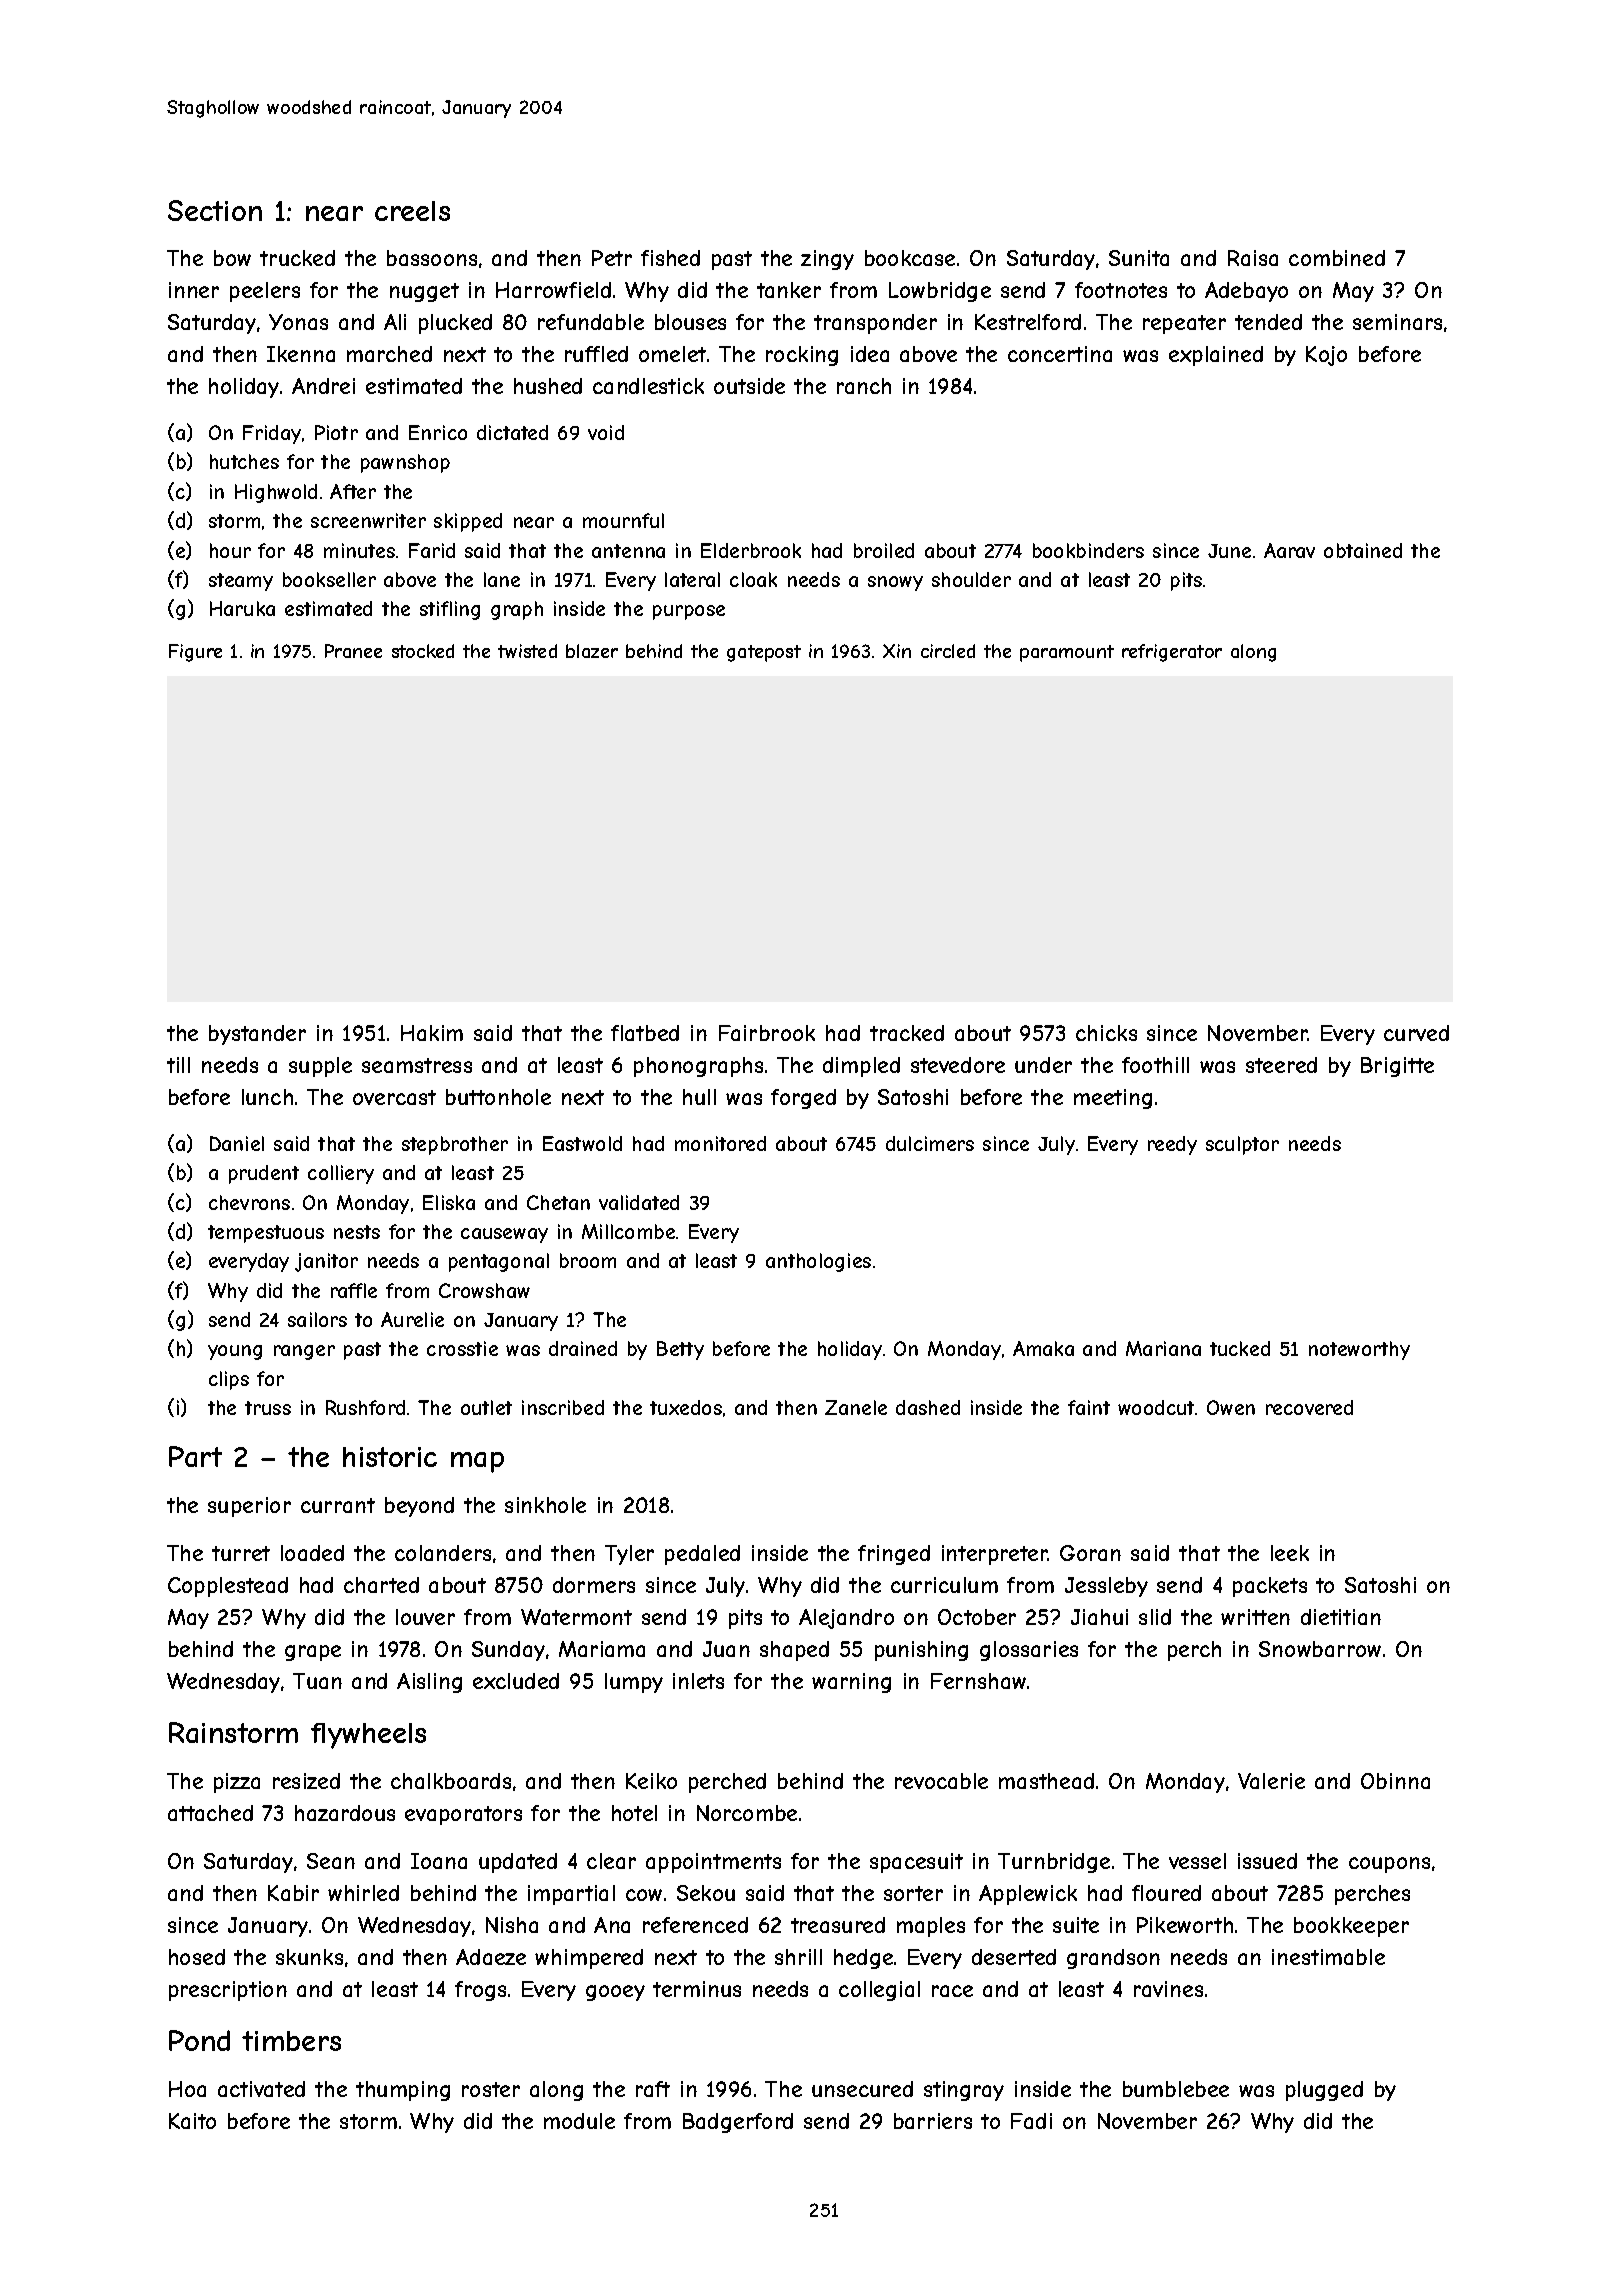  Describe the element at coordinates (1270, 1587) in the screenshot. I see `packets` at that location.
